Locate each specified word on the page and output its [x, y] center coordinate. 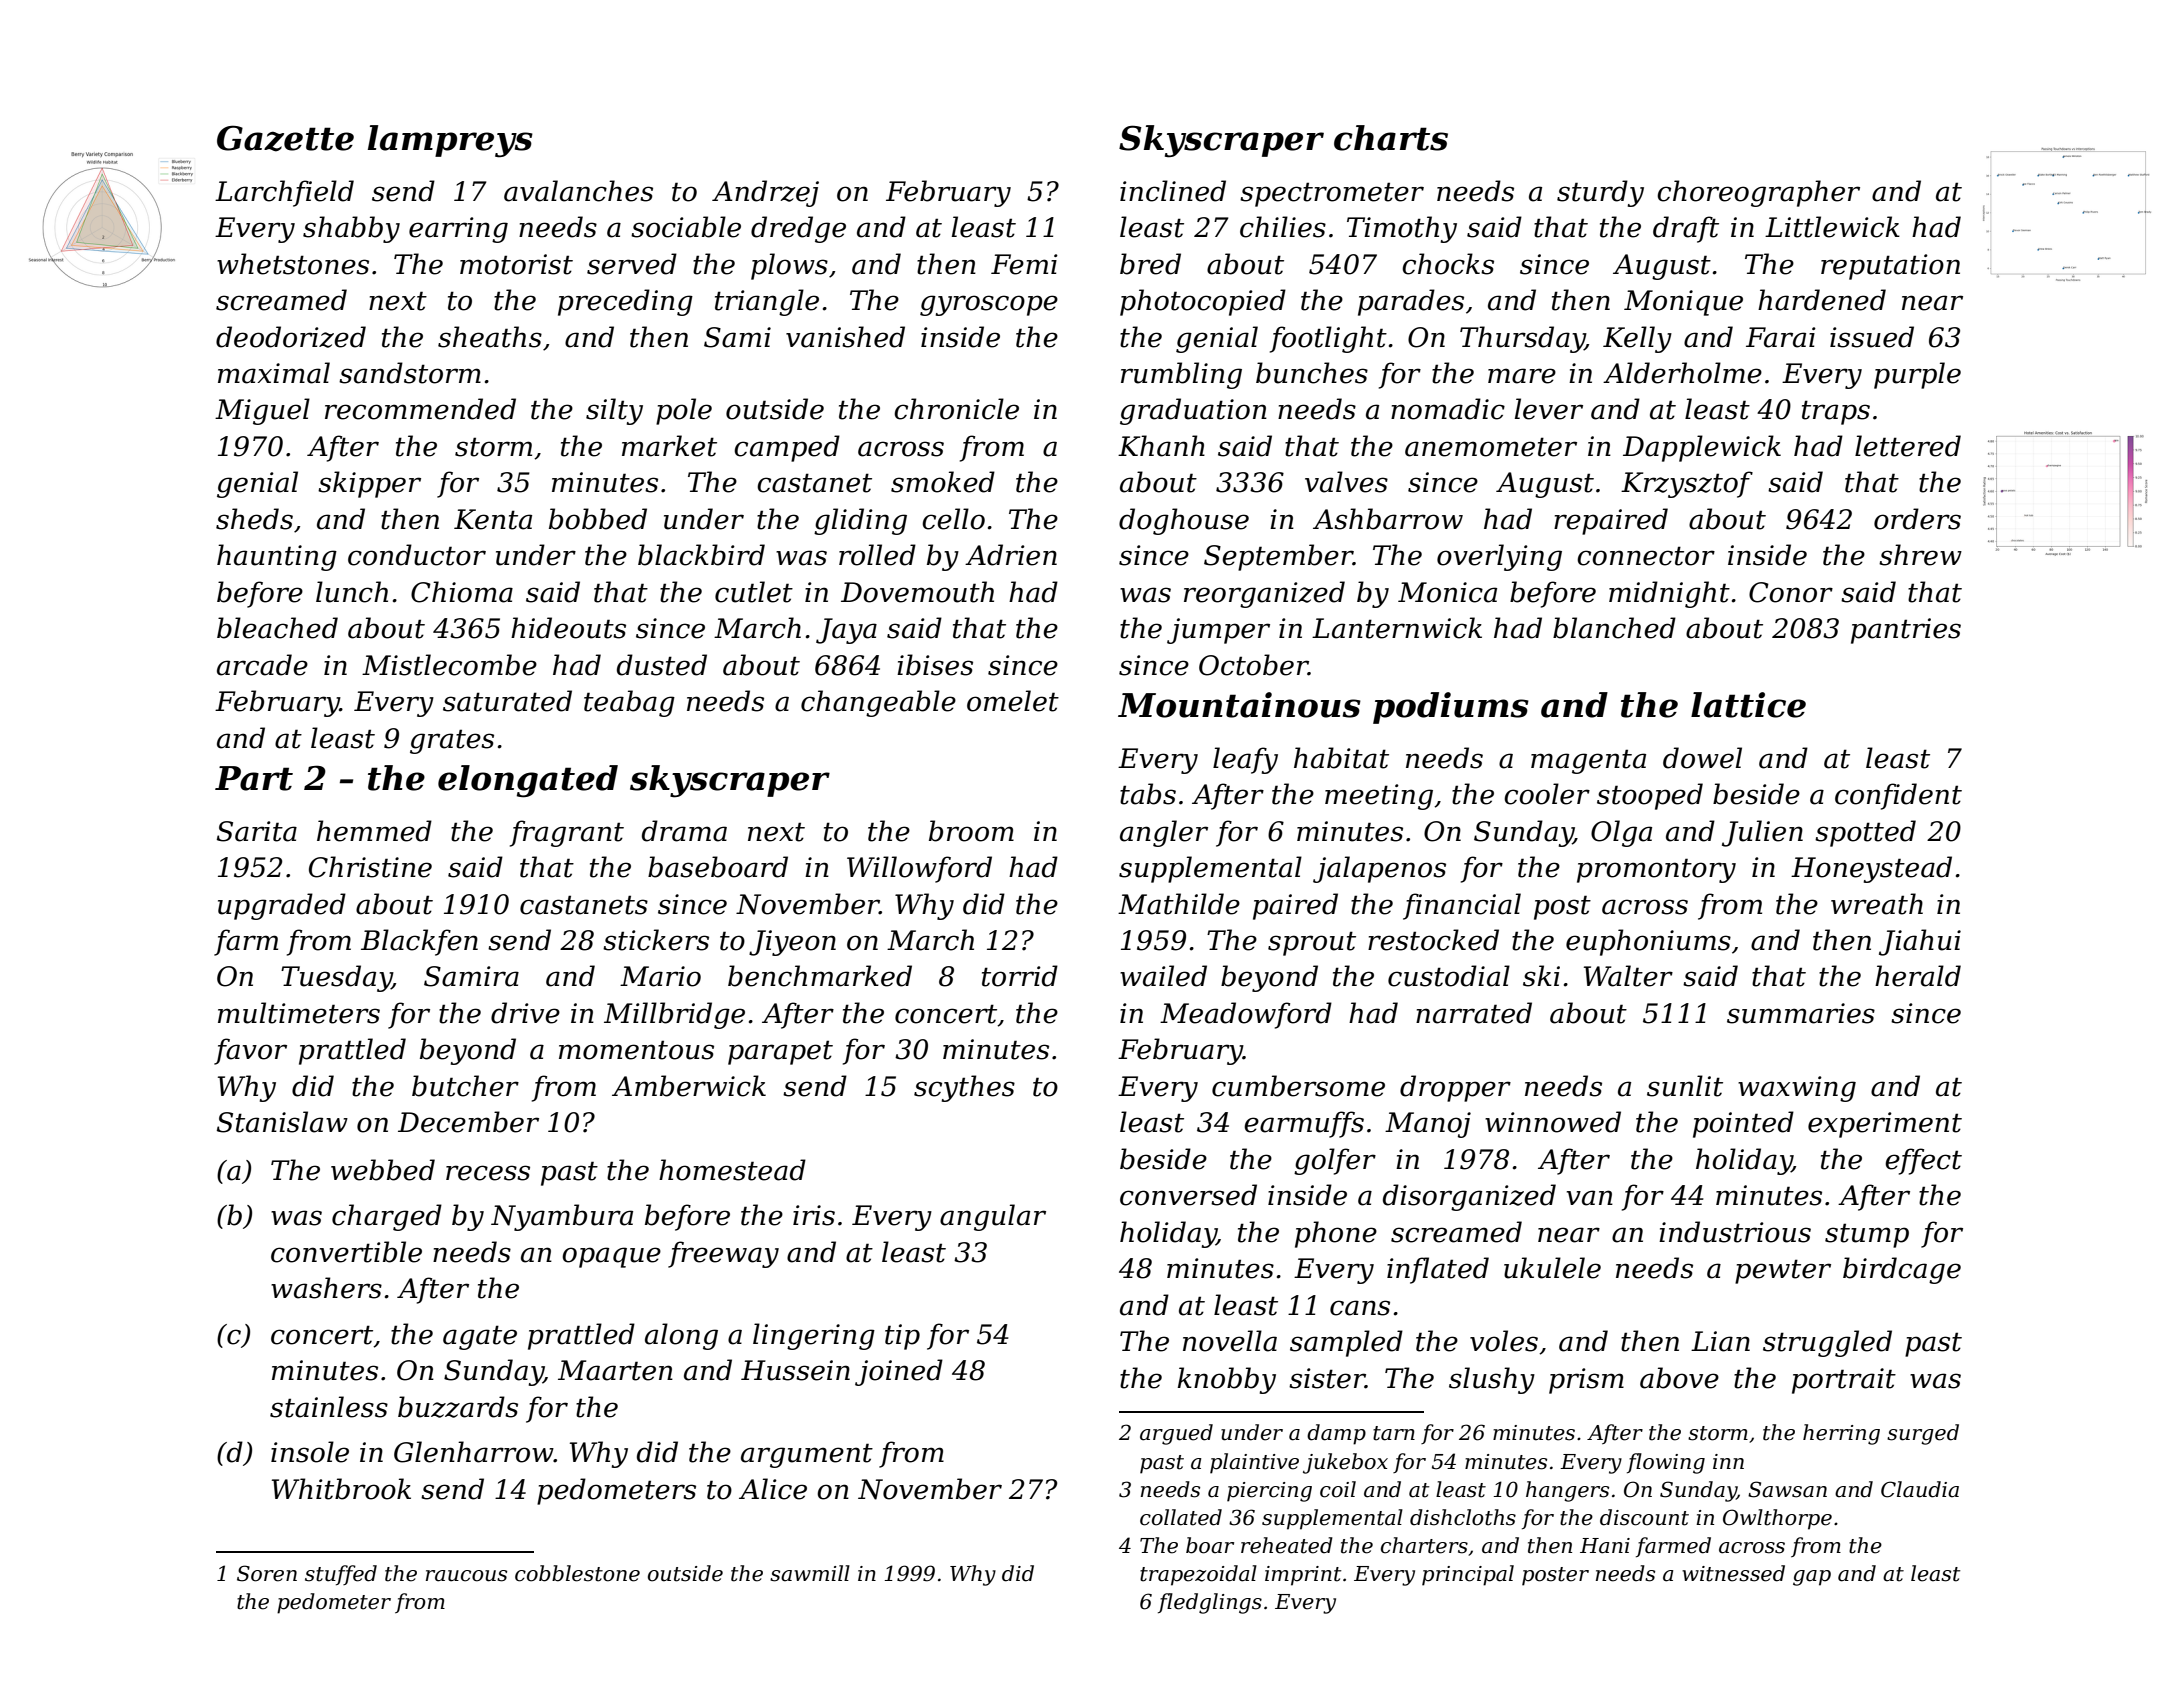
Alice [773, 1489]
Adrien [1011, 555]
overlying [1499, 557]
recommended [420, 409]
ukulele [1552, 1268]
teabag [629, 703]
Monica [1447, 592]
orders [1917, 519]
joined [899, 1372]
